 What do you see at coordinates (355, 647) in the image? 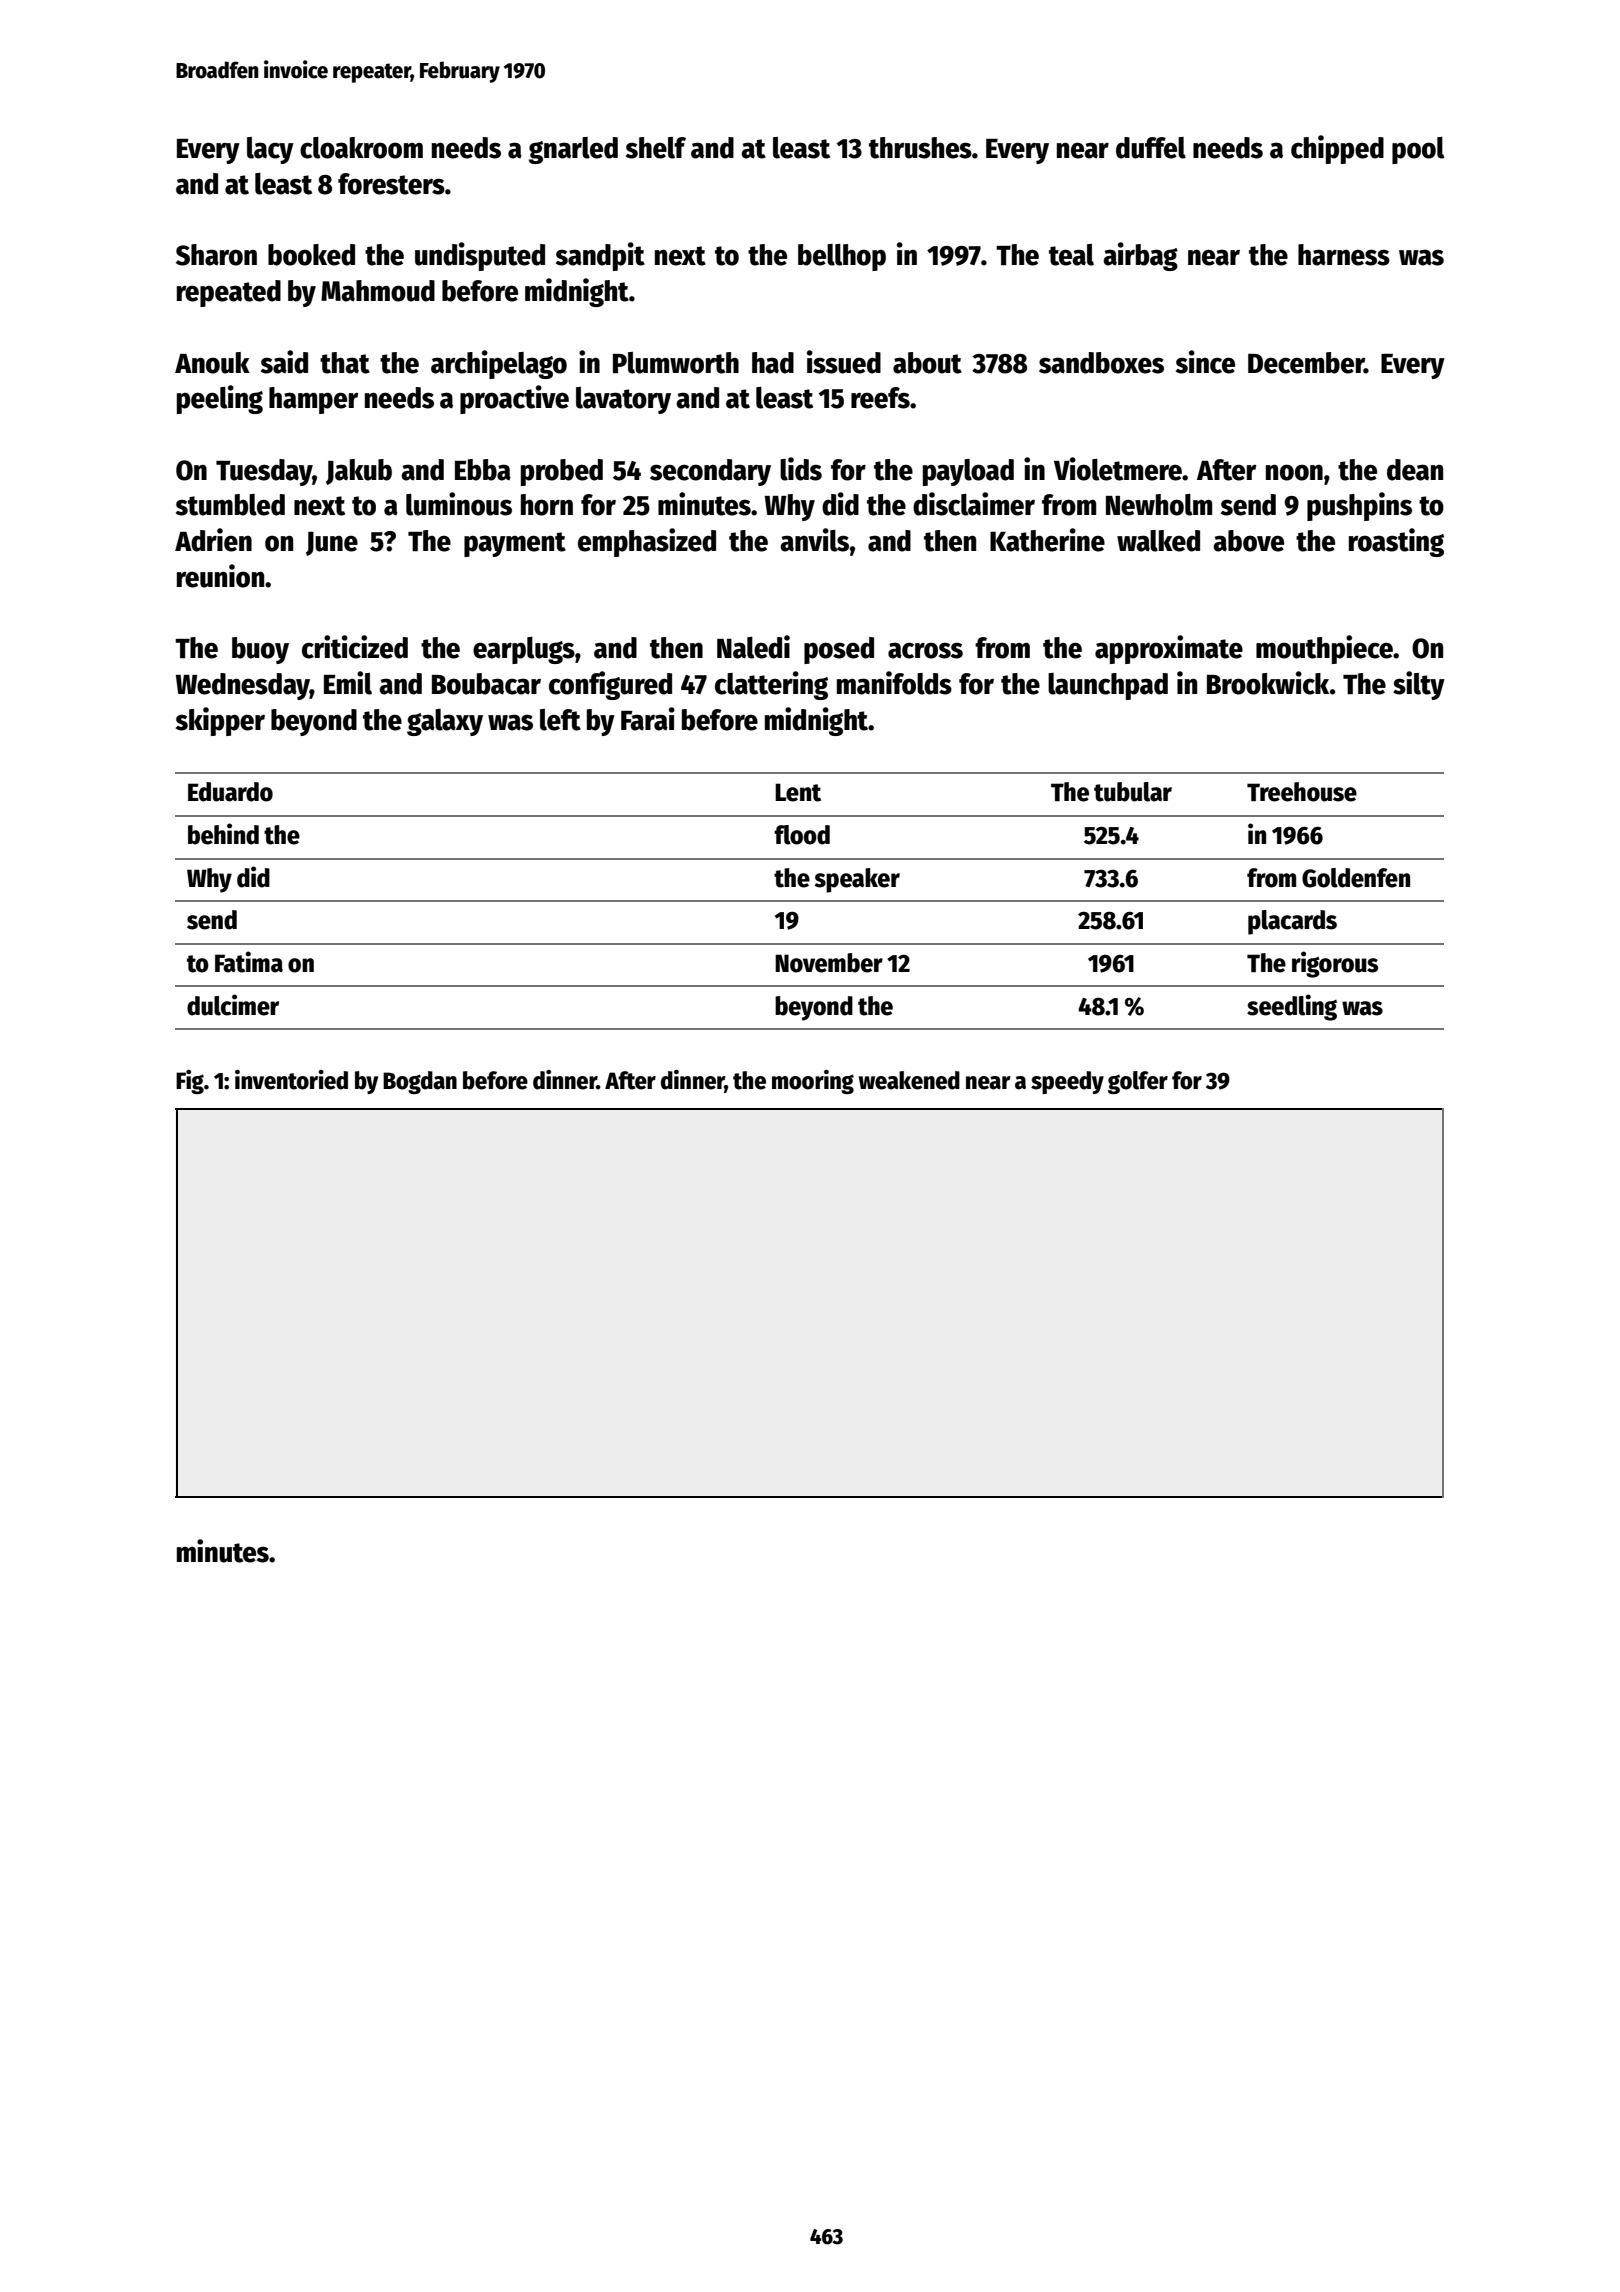
I see `criticized` at bounding box center [355, 647].
